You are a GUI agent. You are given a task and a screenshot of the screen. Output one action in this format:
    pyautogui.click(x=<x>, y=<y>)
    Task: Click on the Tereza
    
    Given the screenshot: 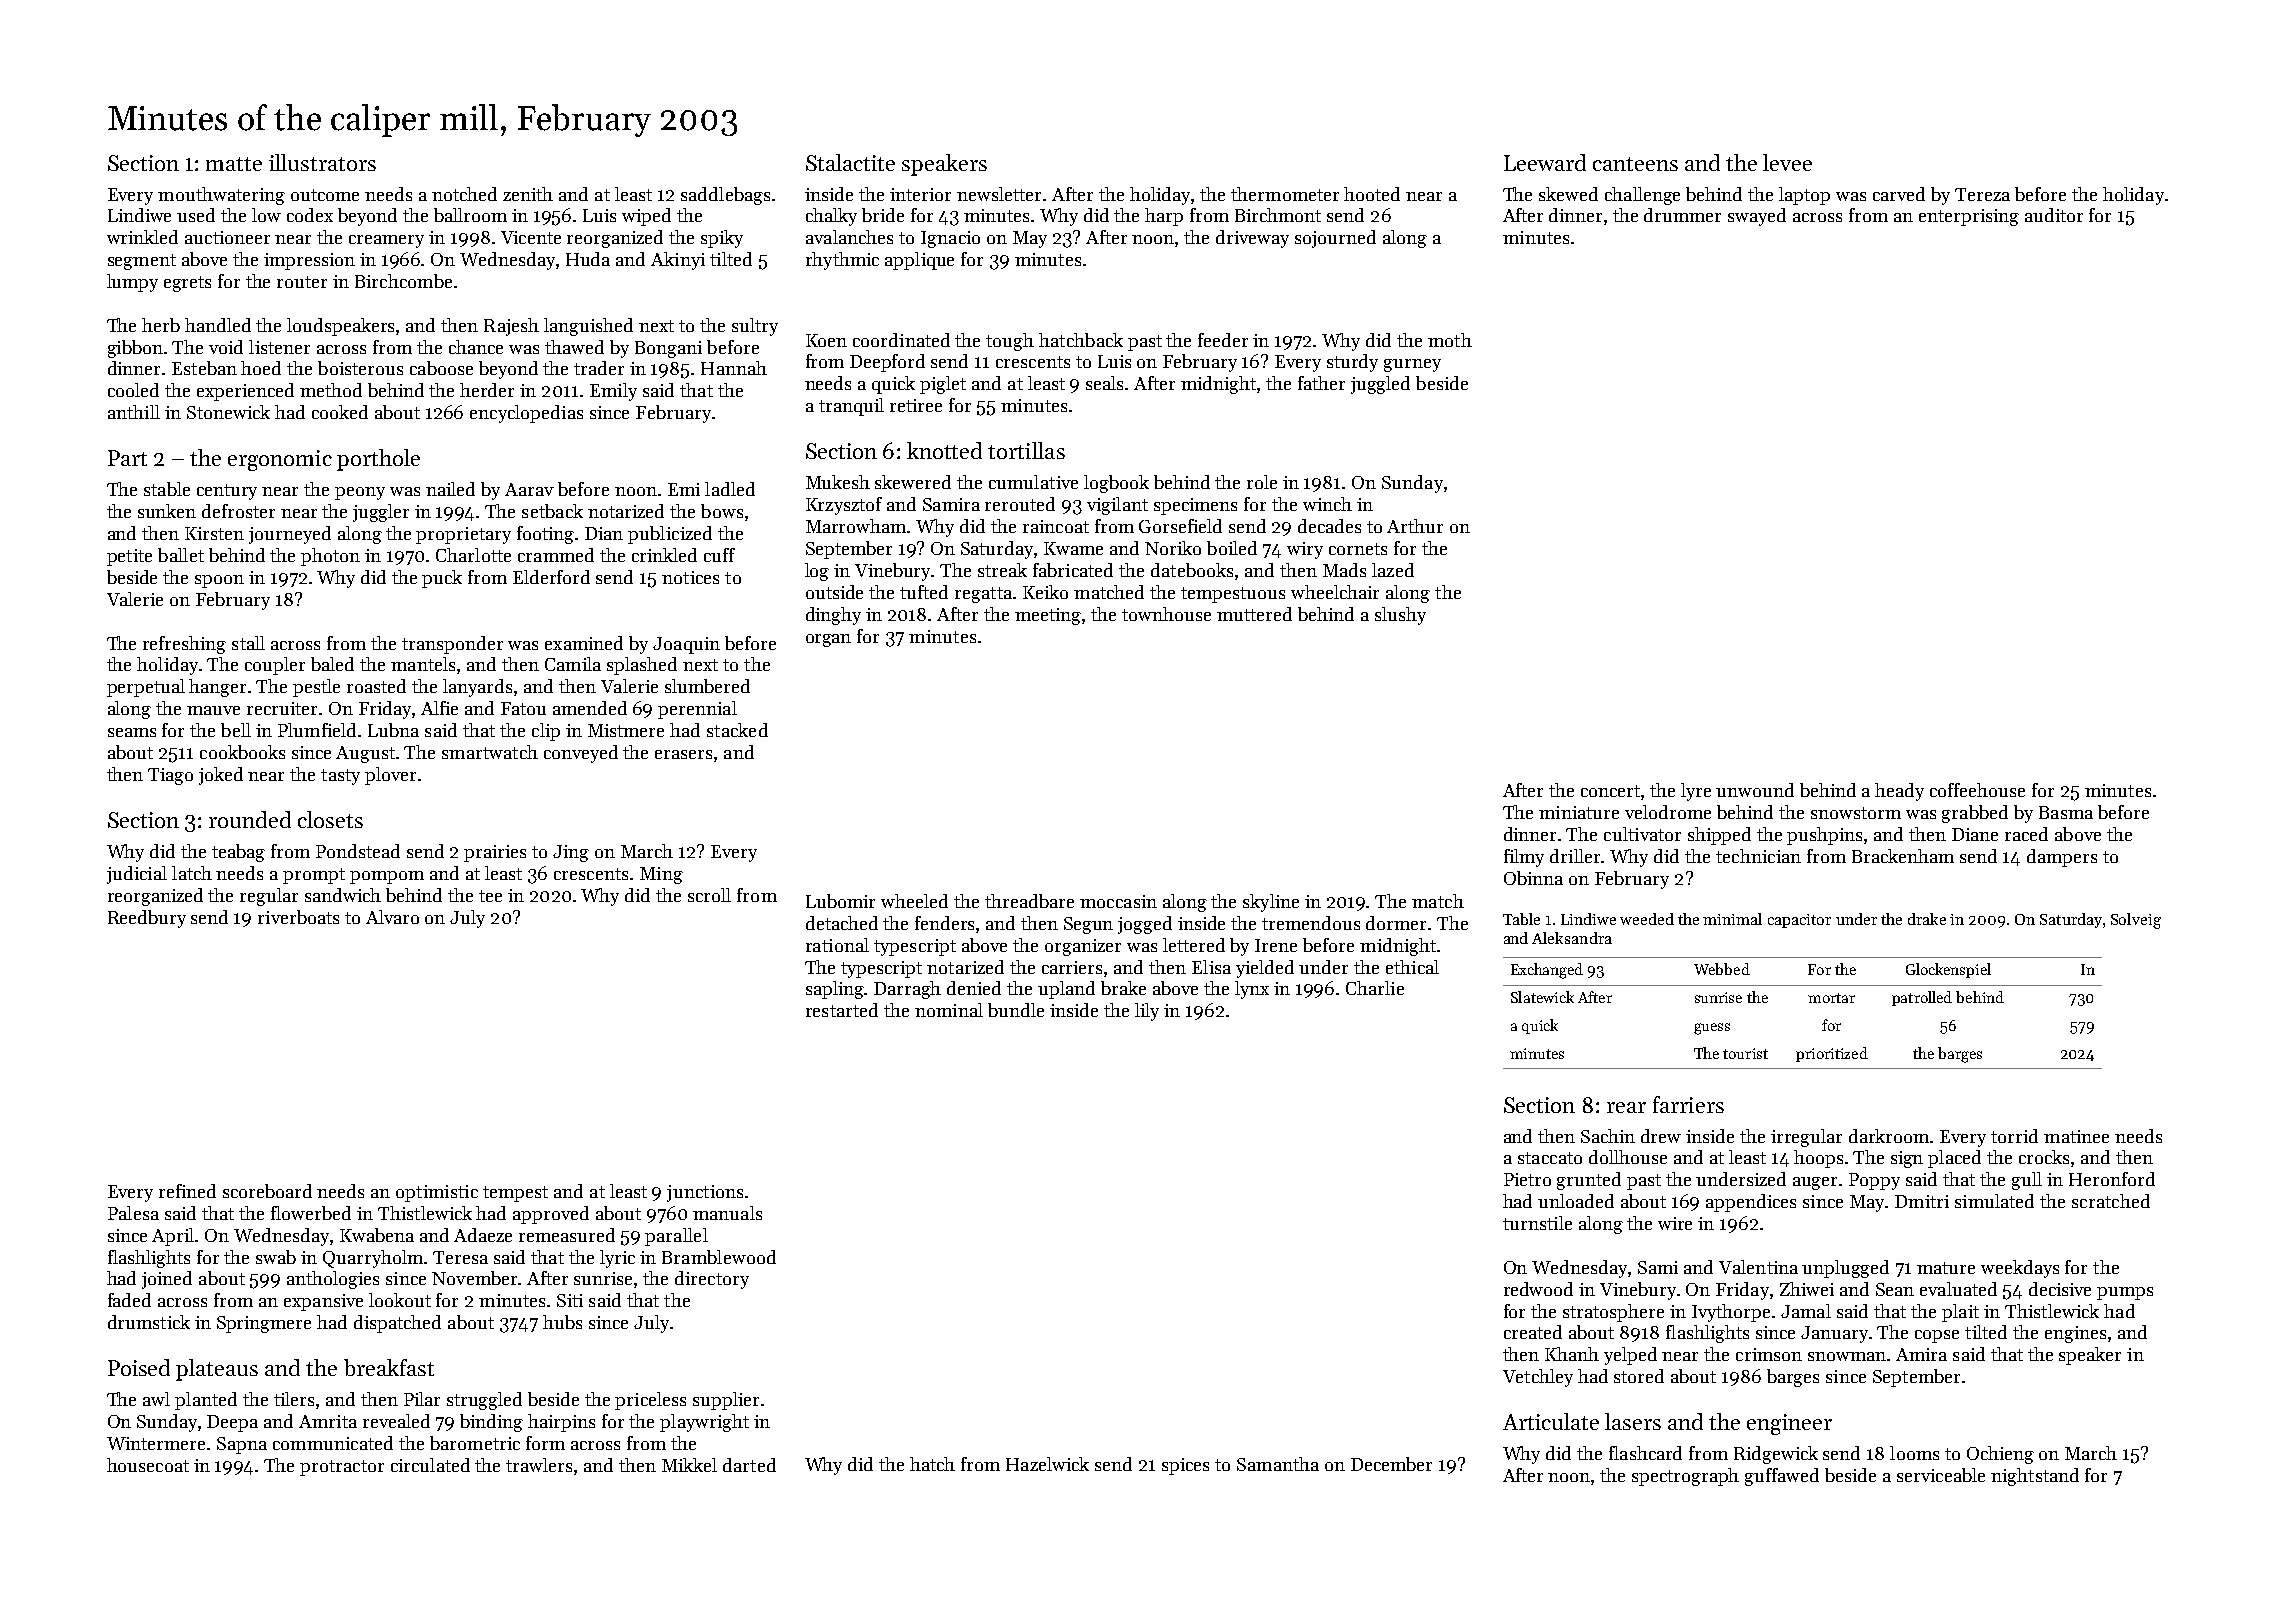 What is the action you would take?
    pyautogui.click(x=1982, y=194)
